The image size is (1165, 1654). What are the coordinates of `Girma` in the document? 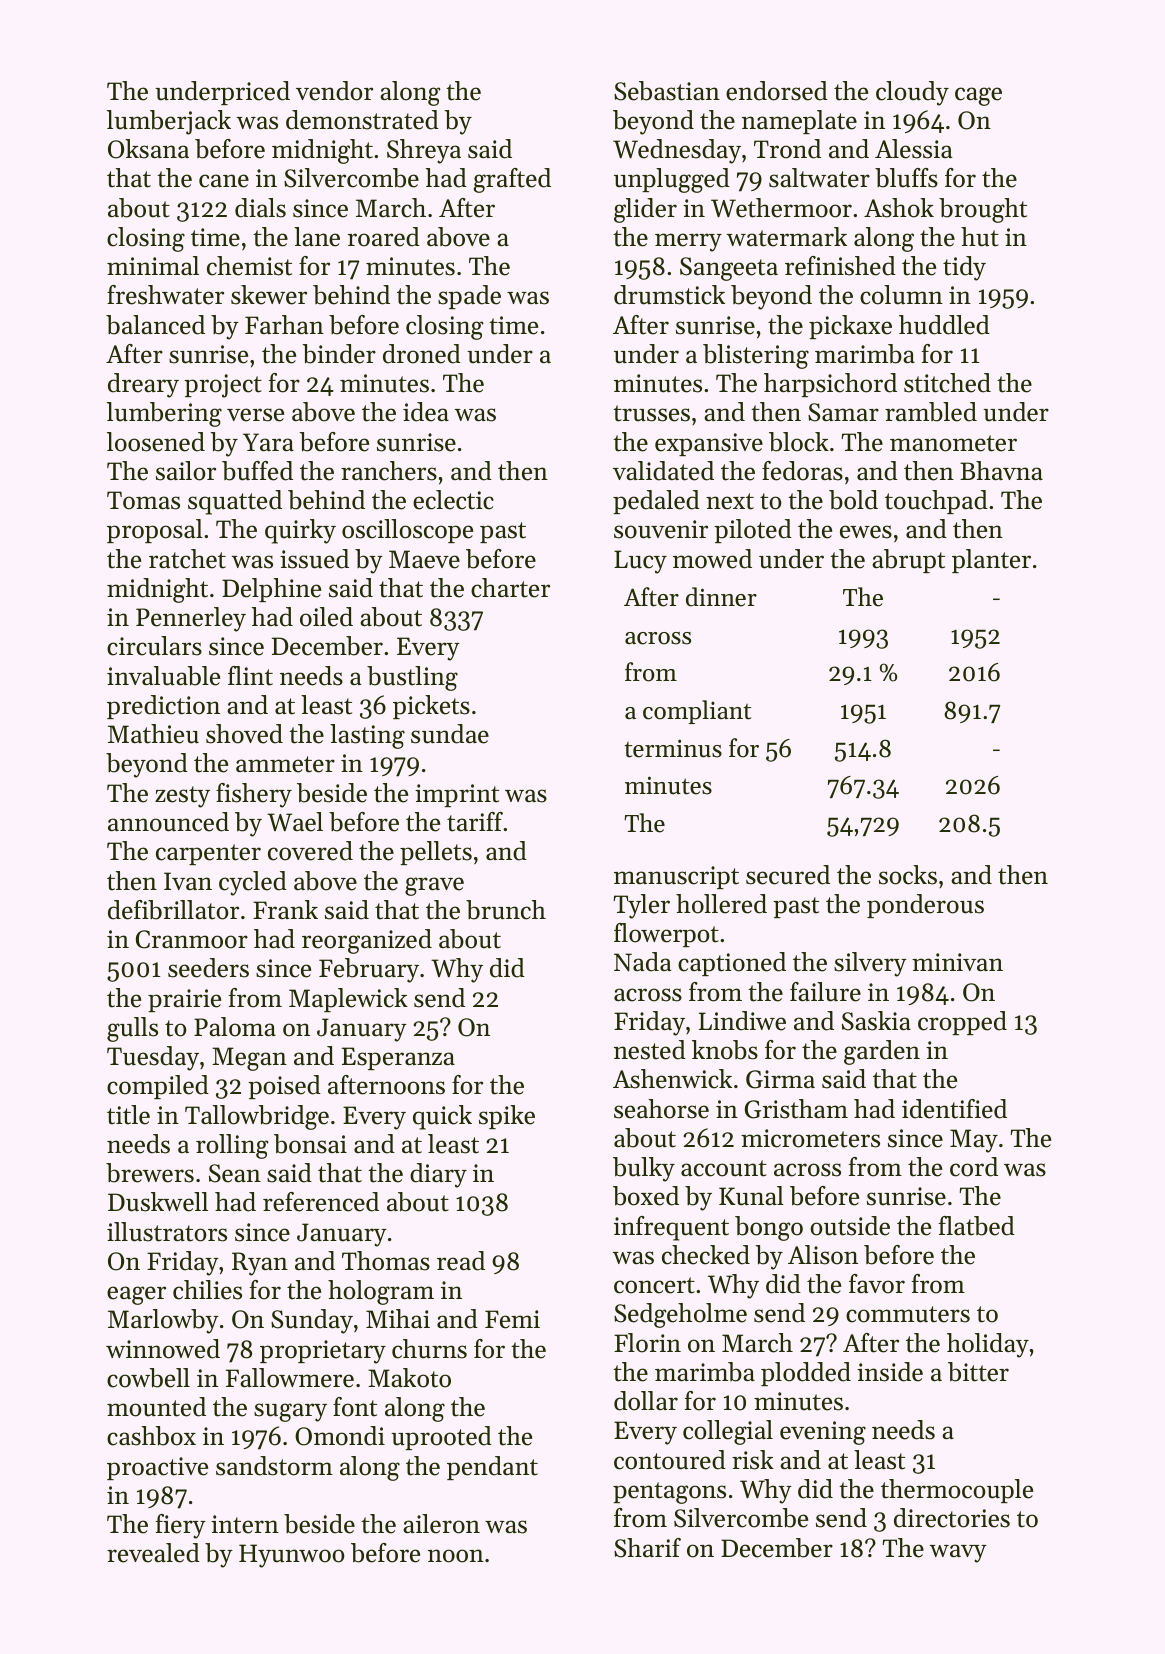 It's located at (780, 1079).
